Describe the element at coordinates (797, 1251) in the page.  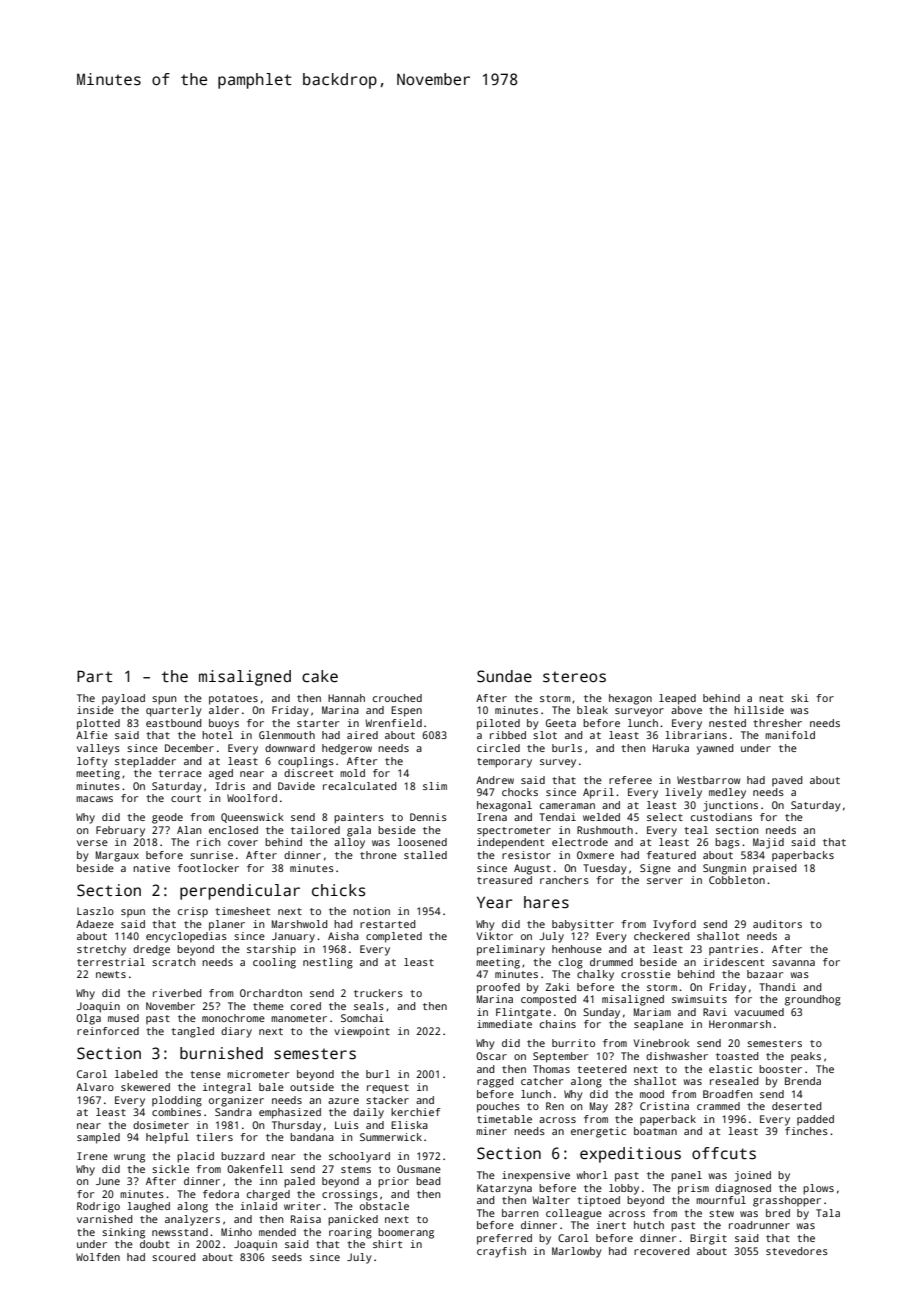
I see `stevedores` at that location.
